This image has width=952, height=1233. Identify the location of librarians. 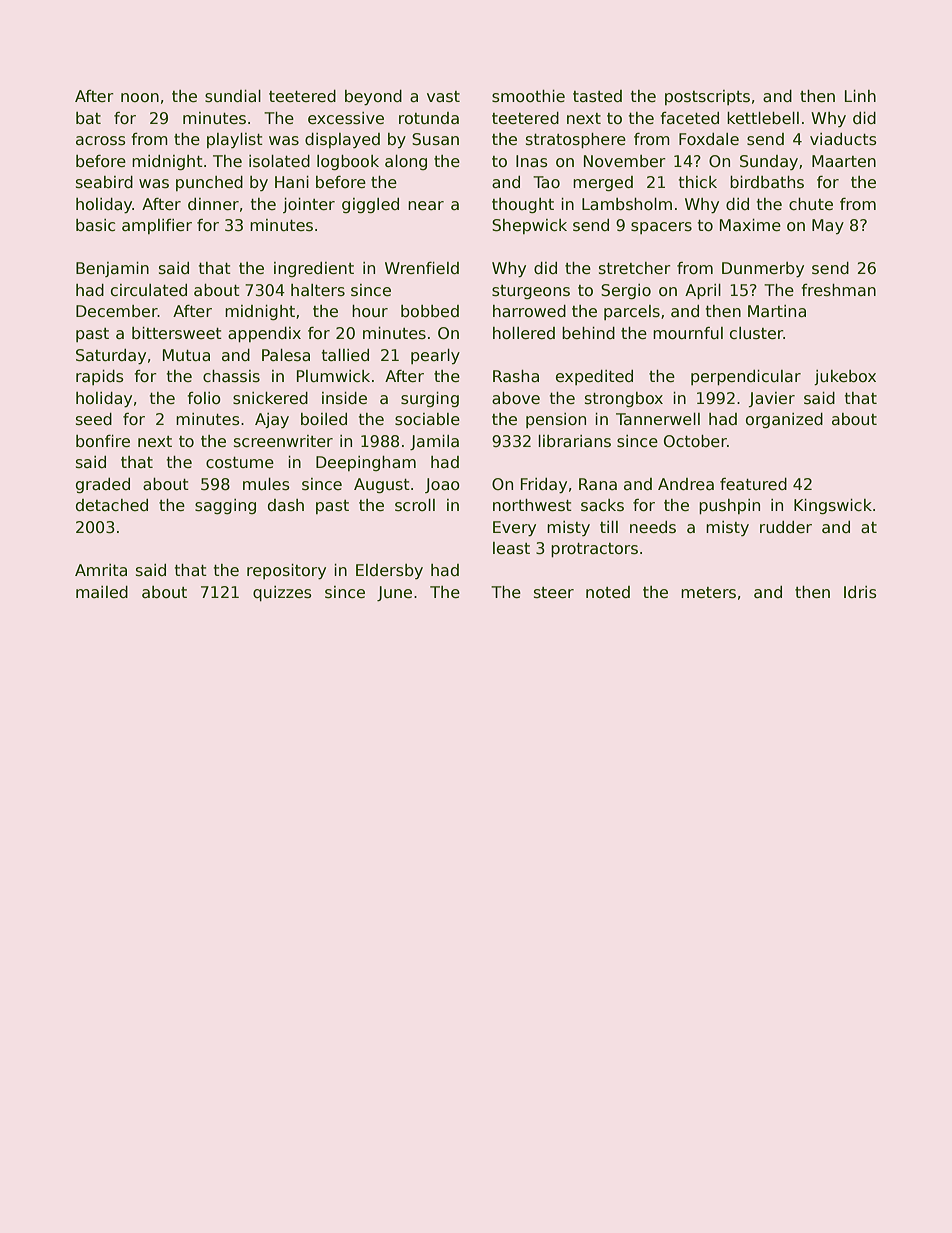
(574, 441).
